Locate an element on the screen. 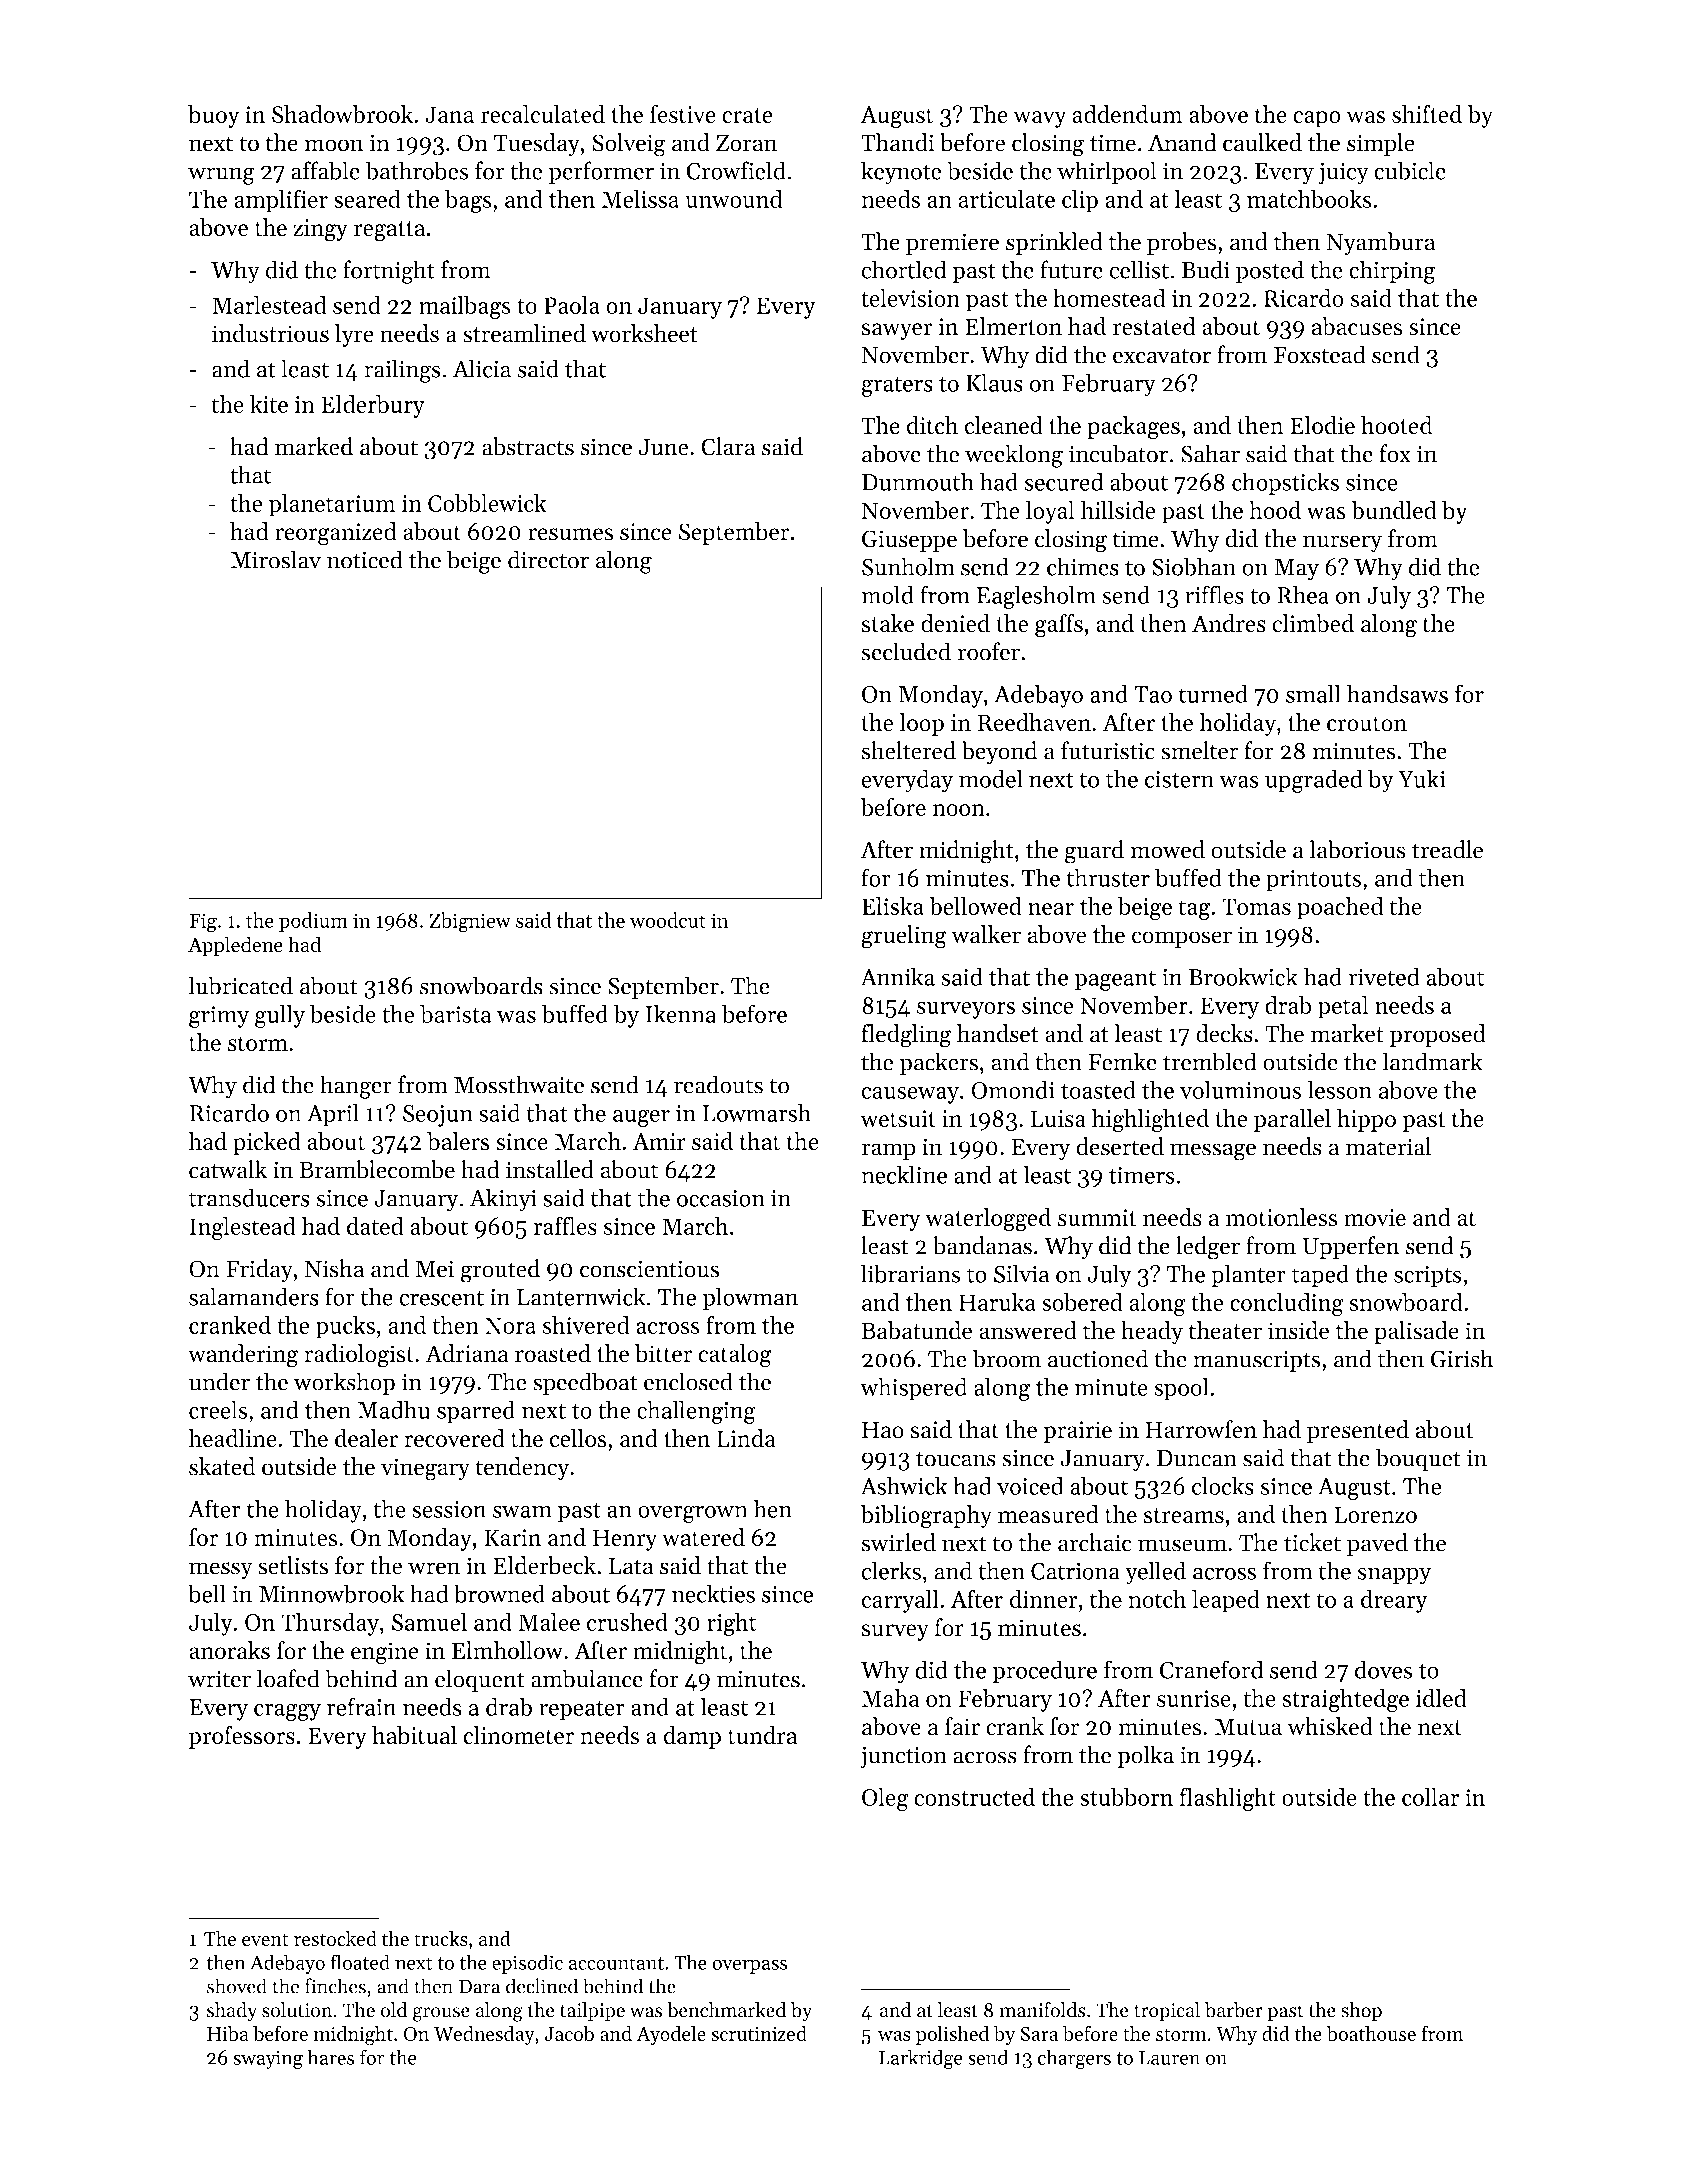 This screenshot has width=1683, height=2178. riveted is located at coordinates (1384, 976).
